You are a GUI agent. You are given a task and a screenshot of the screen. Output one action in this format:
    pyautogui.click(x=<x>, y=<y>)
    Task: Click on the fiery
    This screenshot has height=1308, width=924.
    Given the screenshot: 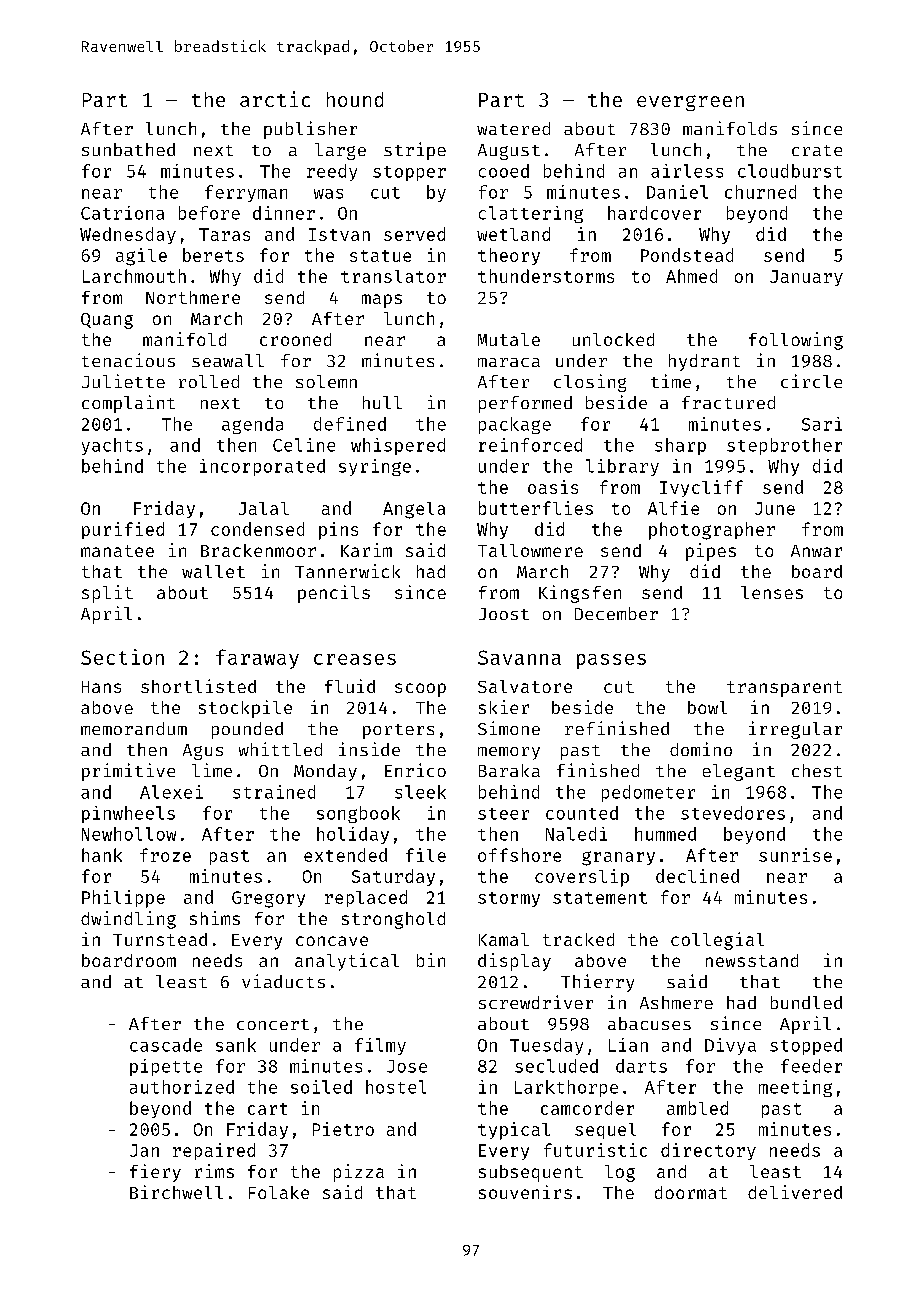 What is the action you would take?
    pyautogui.click(x=155, y=1173)
